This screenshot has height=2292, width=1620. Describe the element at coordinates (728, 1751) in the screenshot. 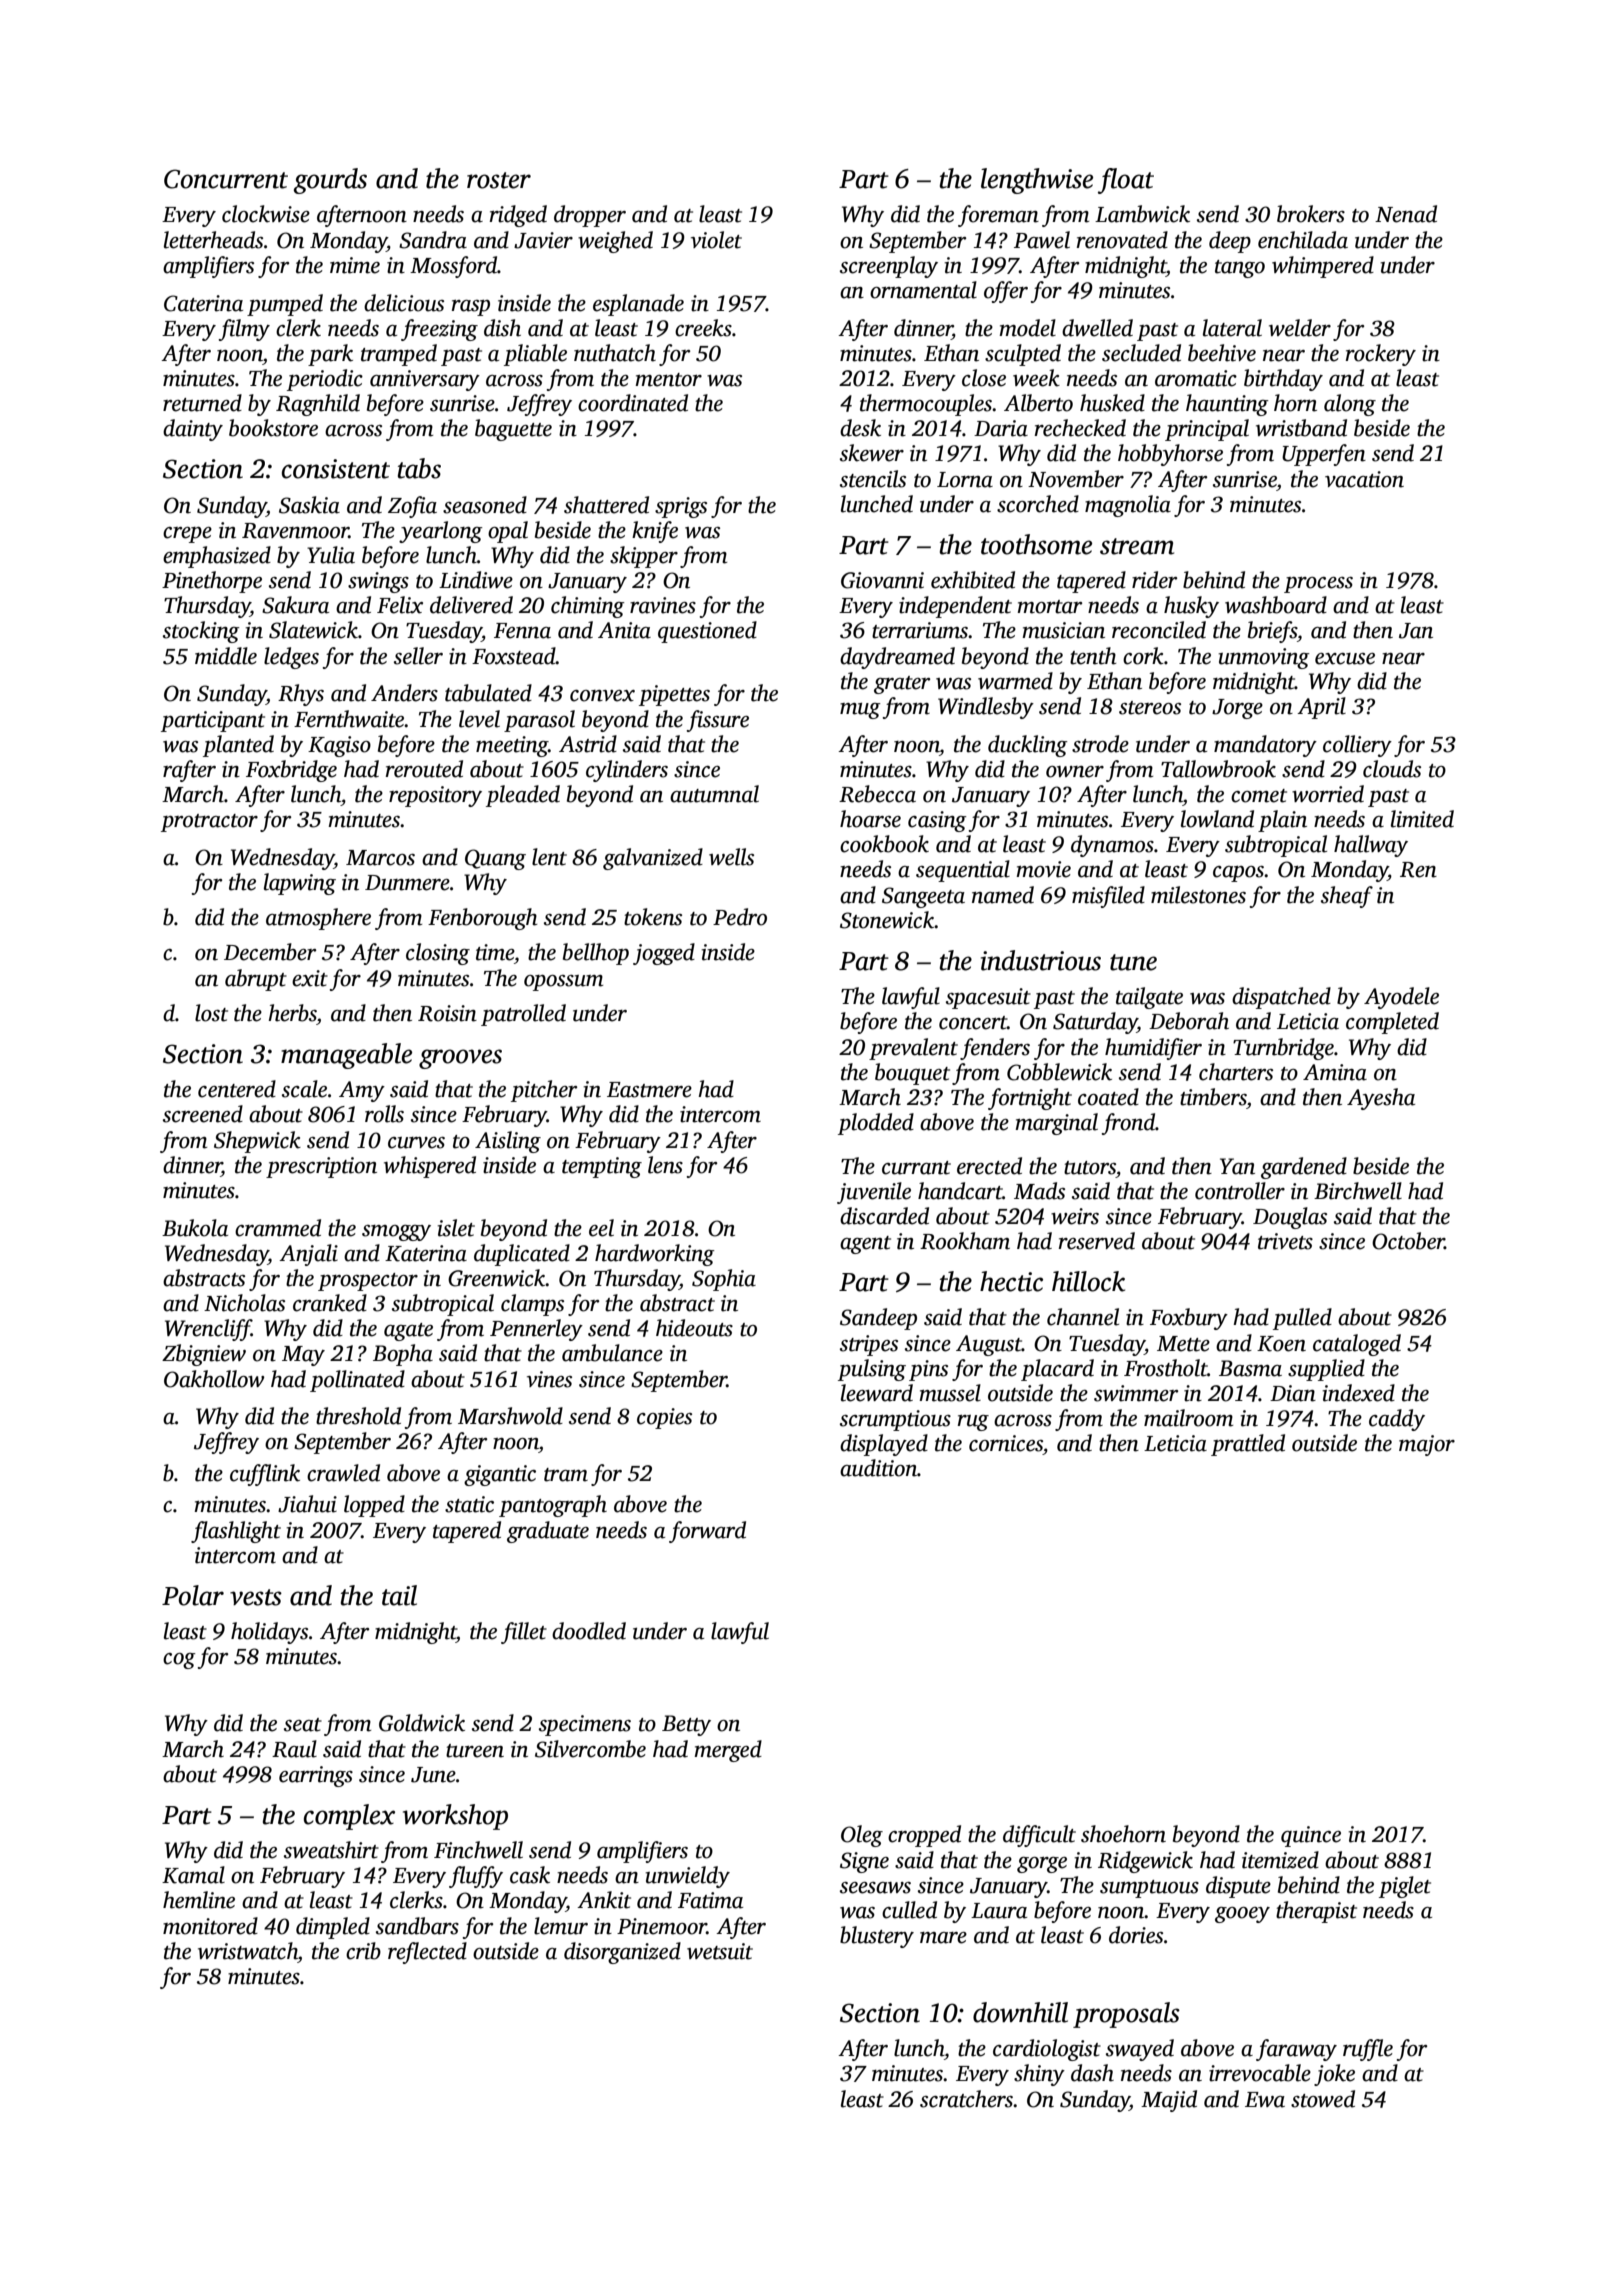

I see `merged` at that location.
